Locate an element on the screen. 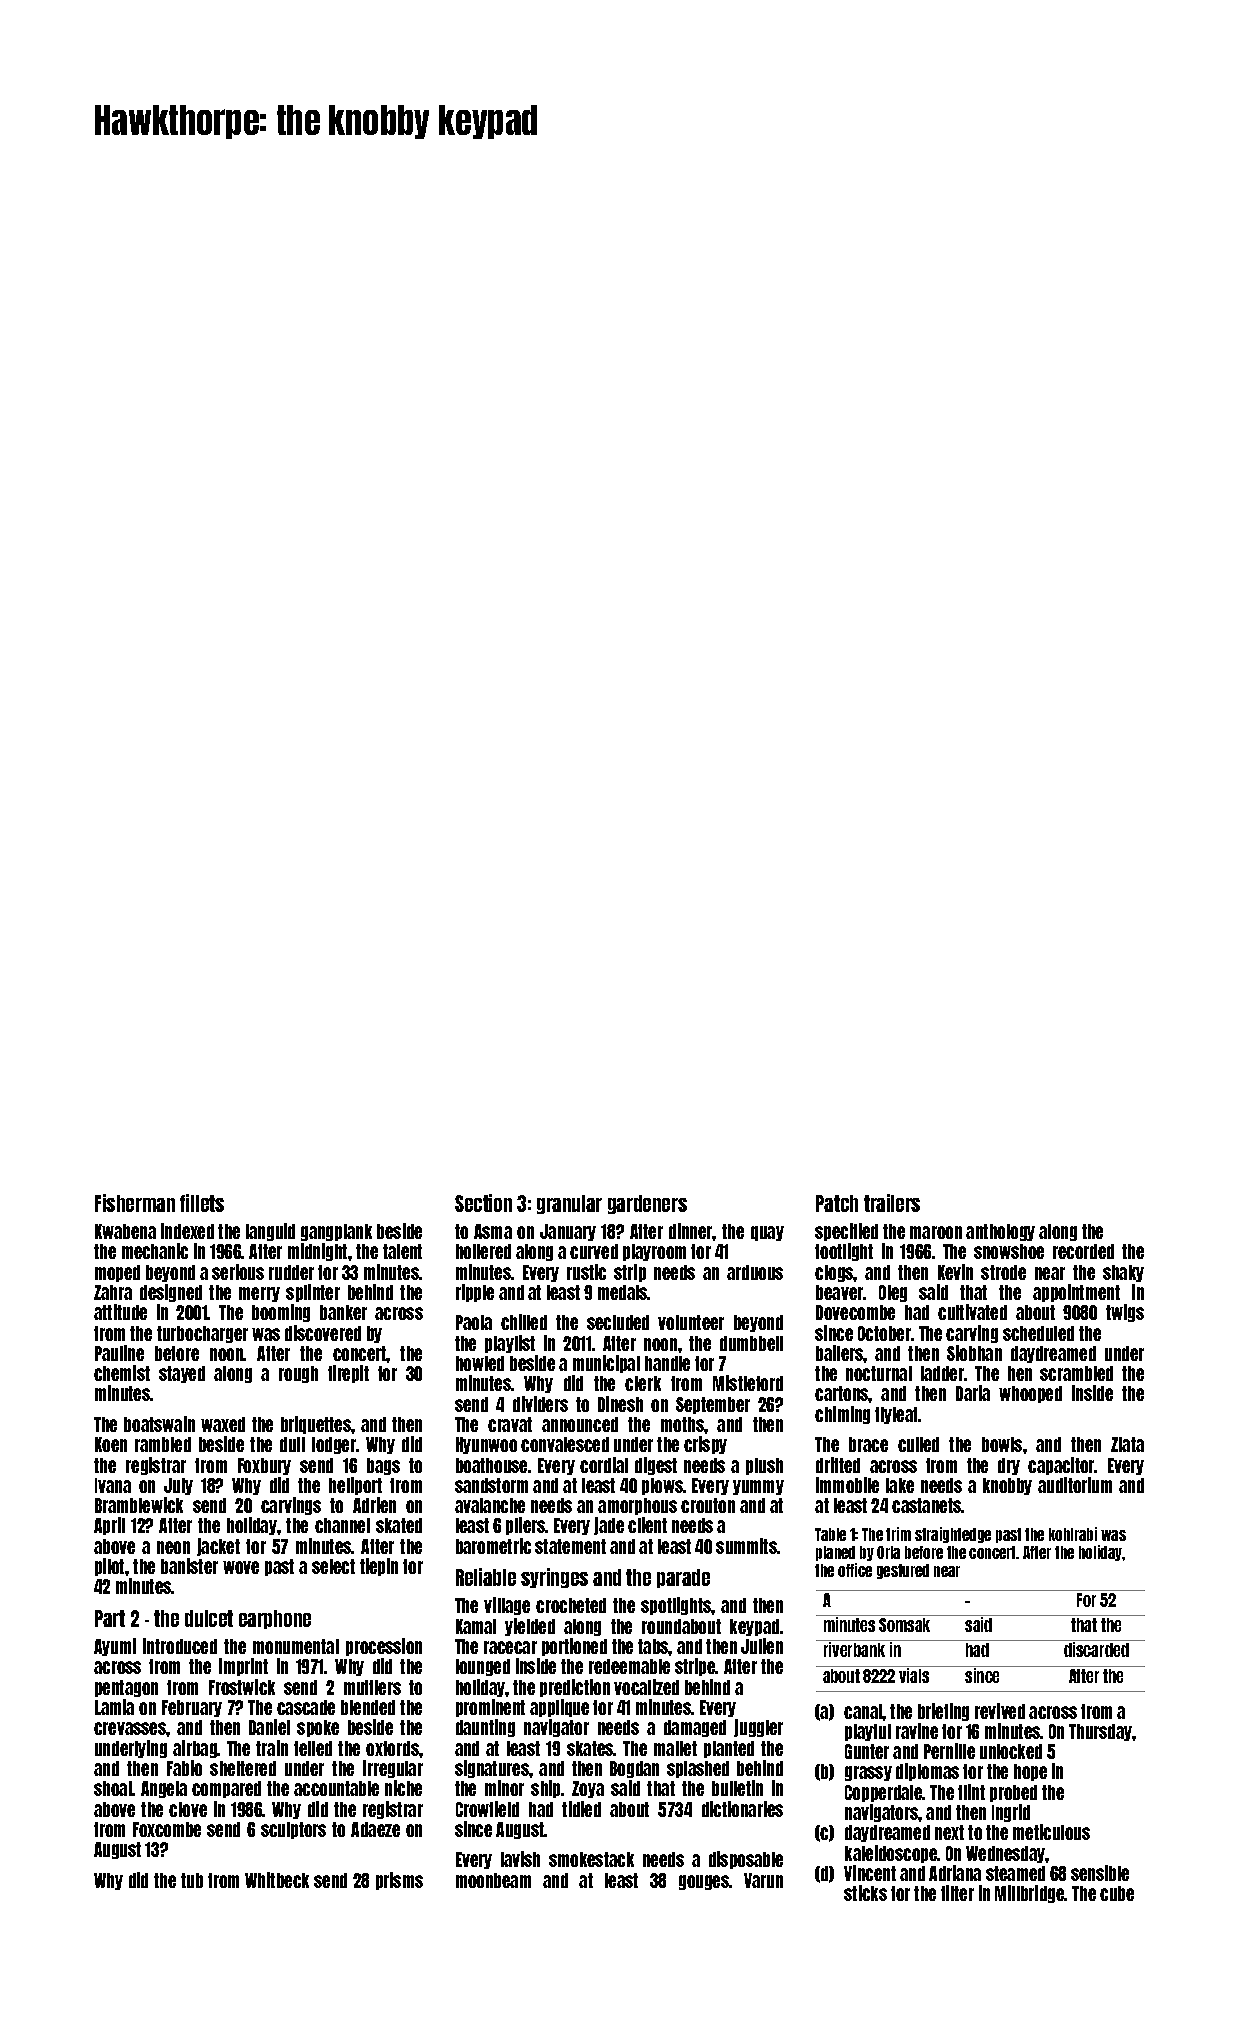 The width and height of the screenshot is (1239, 2041). straightedge is located at coordinates (953, 1535).
